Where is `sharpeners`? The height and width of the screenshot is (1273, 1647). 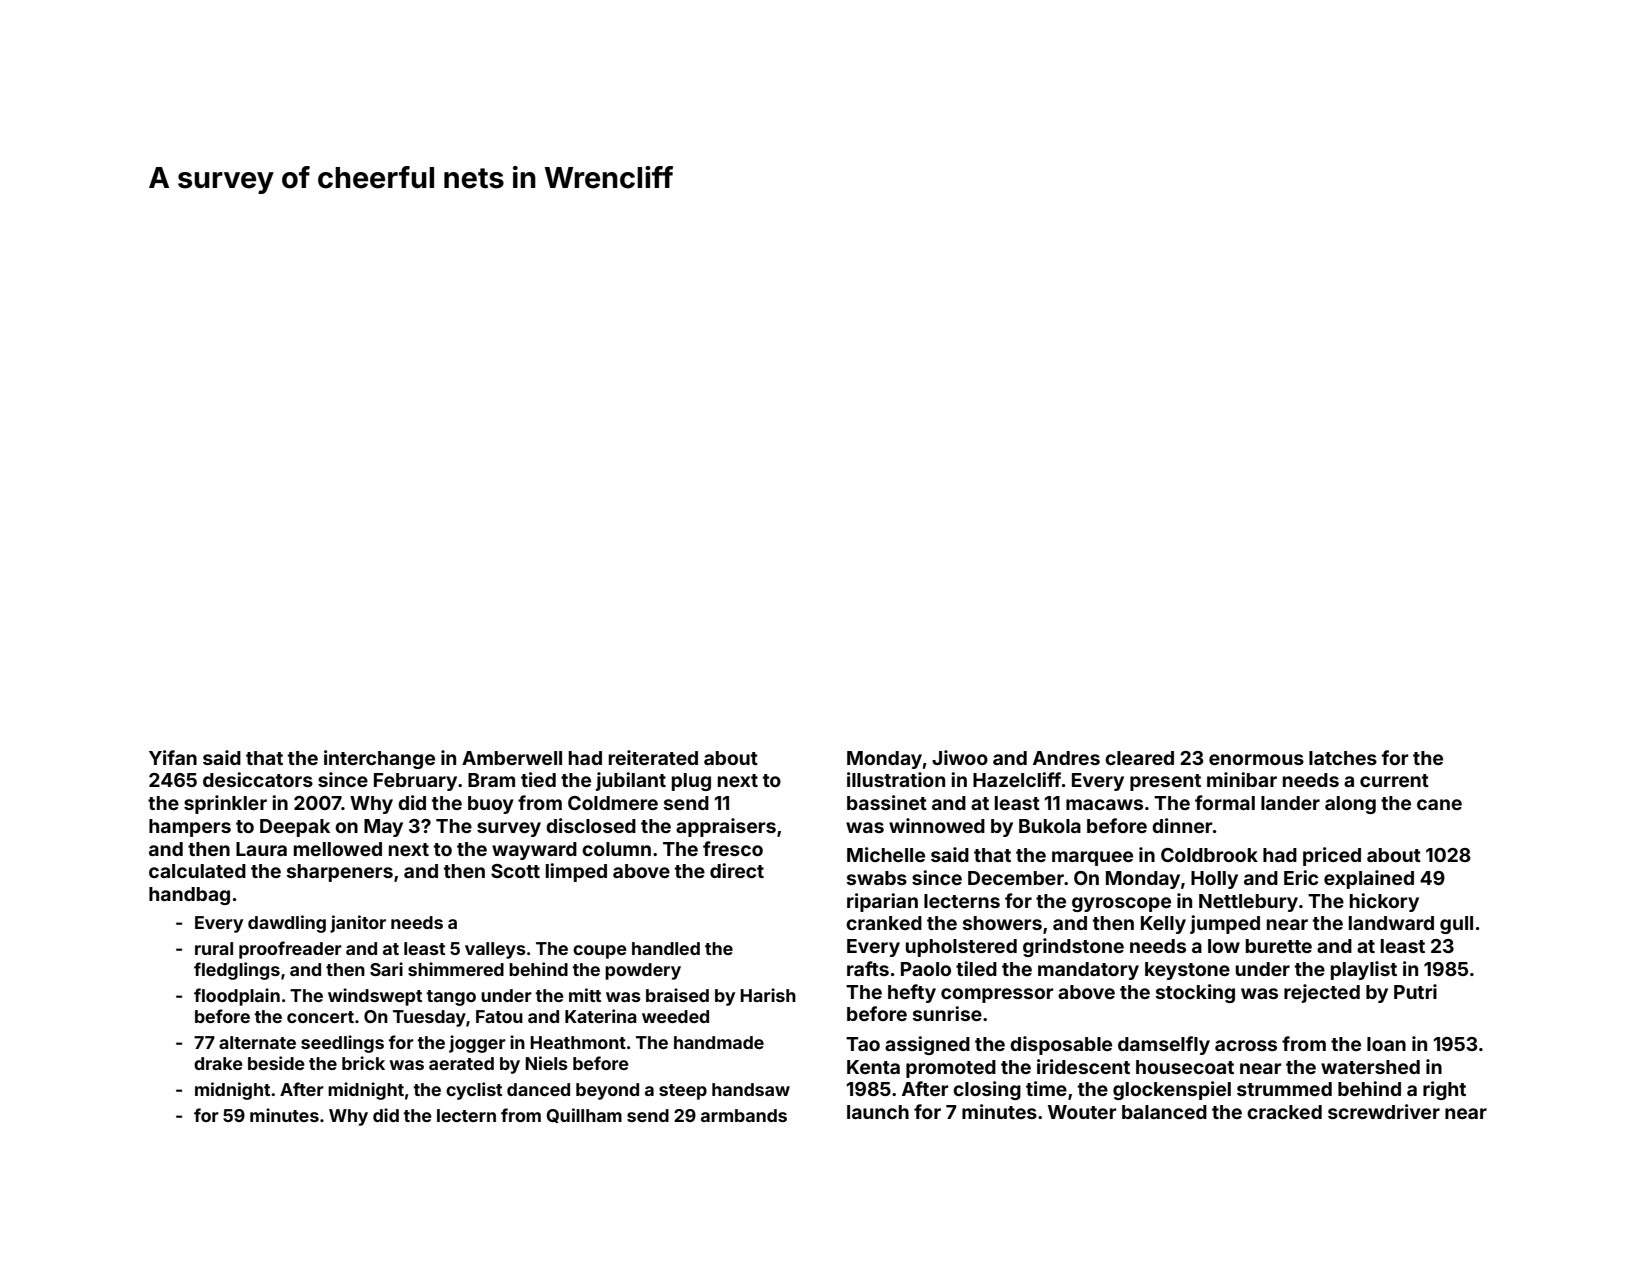 sharpeners is located at coordinates (340, 873).
